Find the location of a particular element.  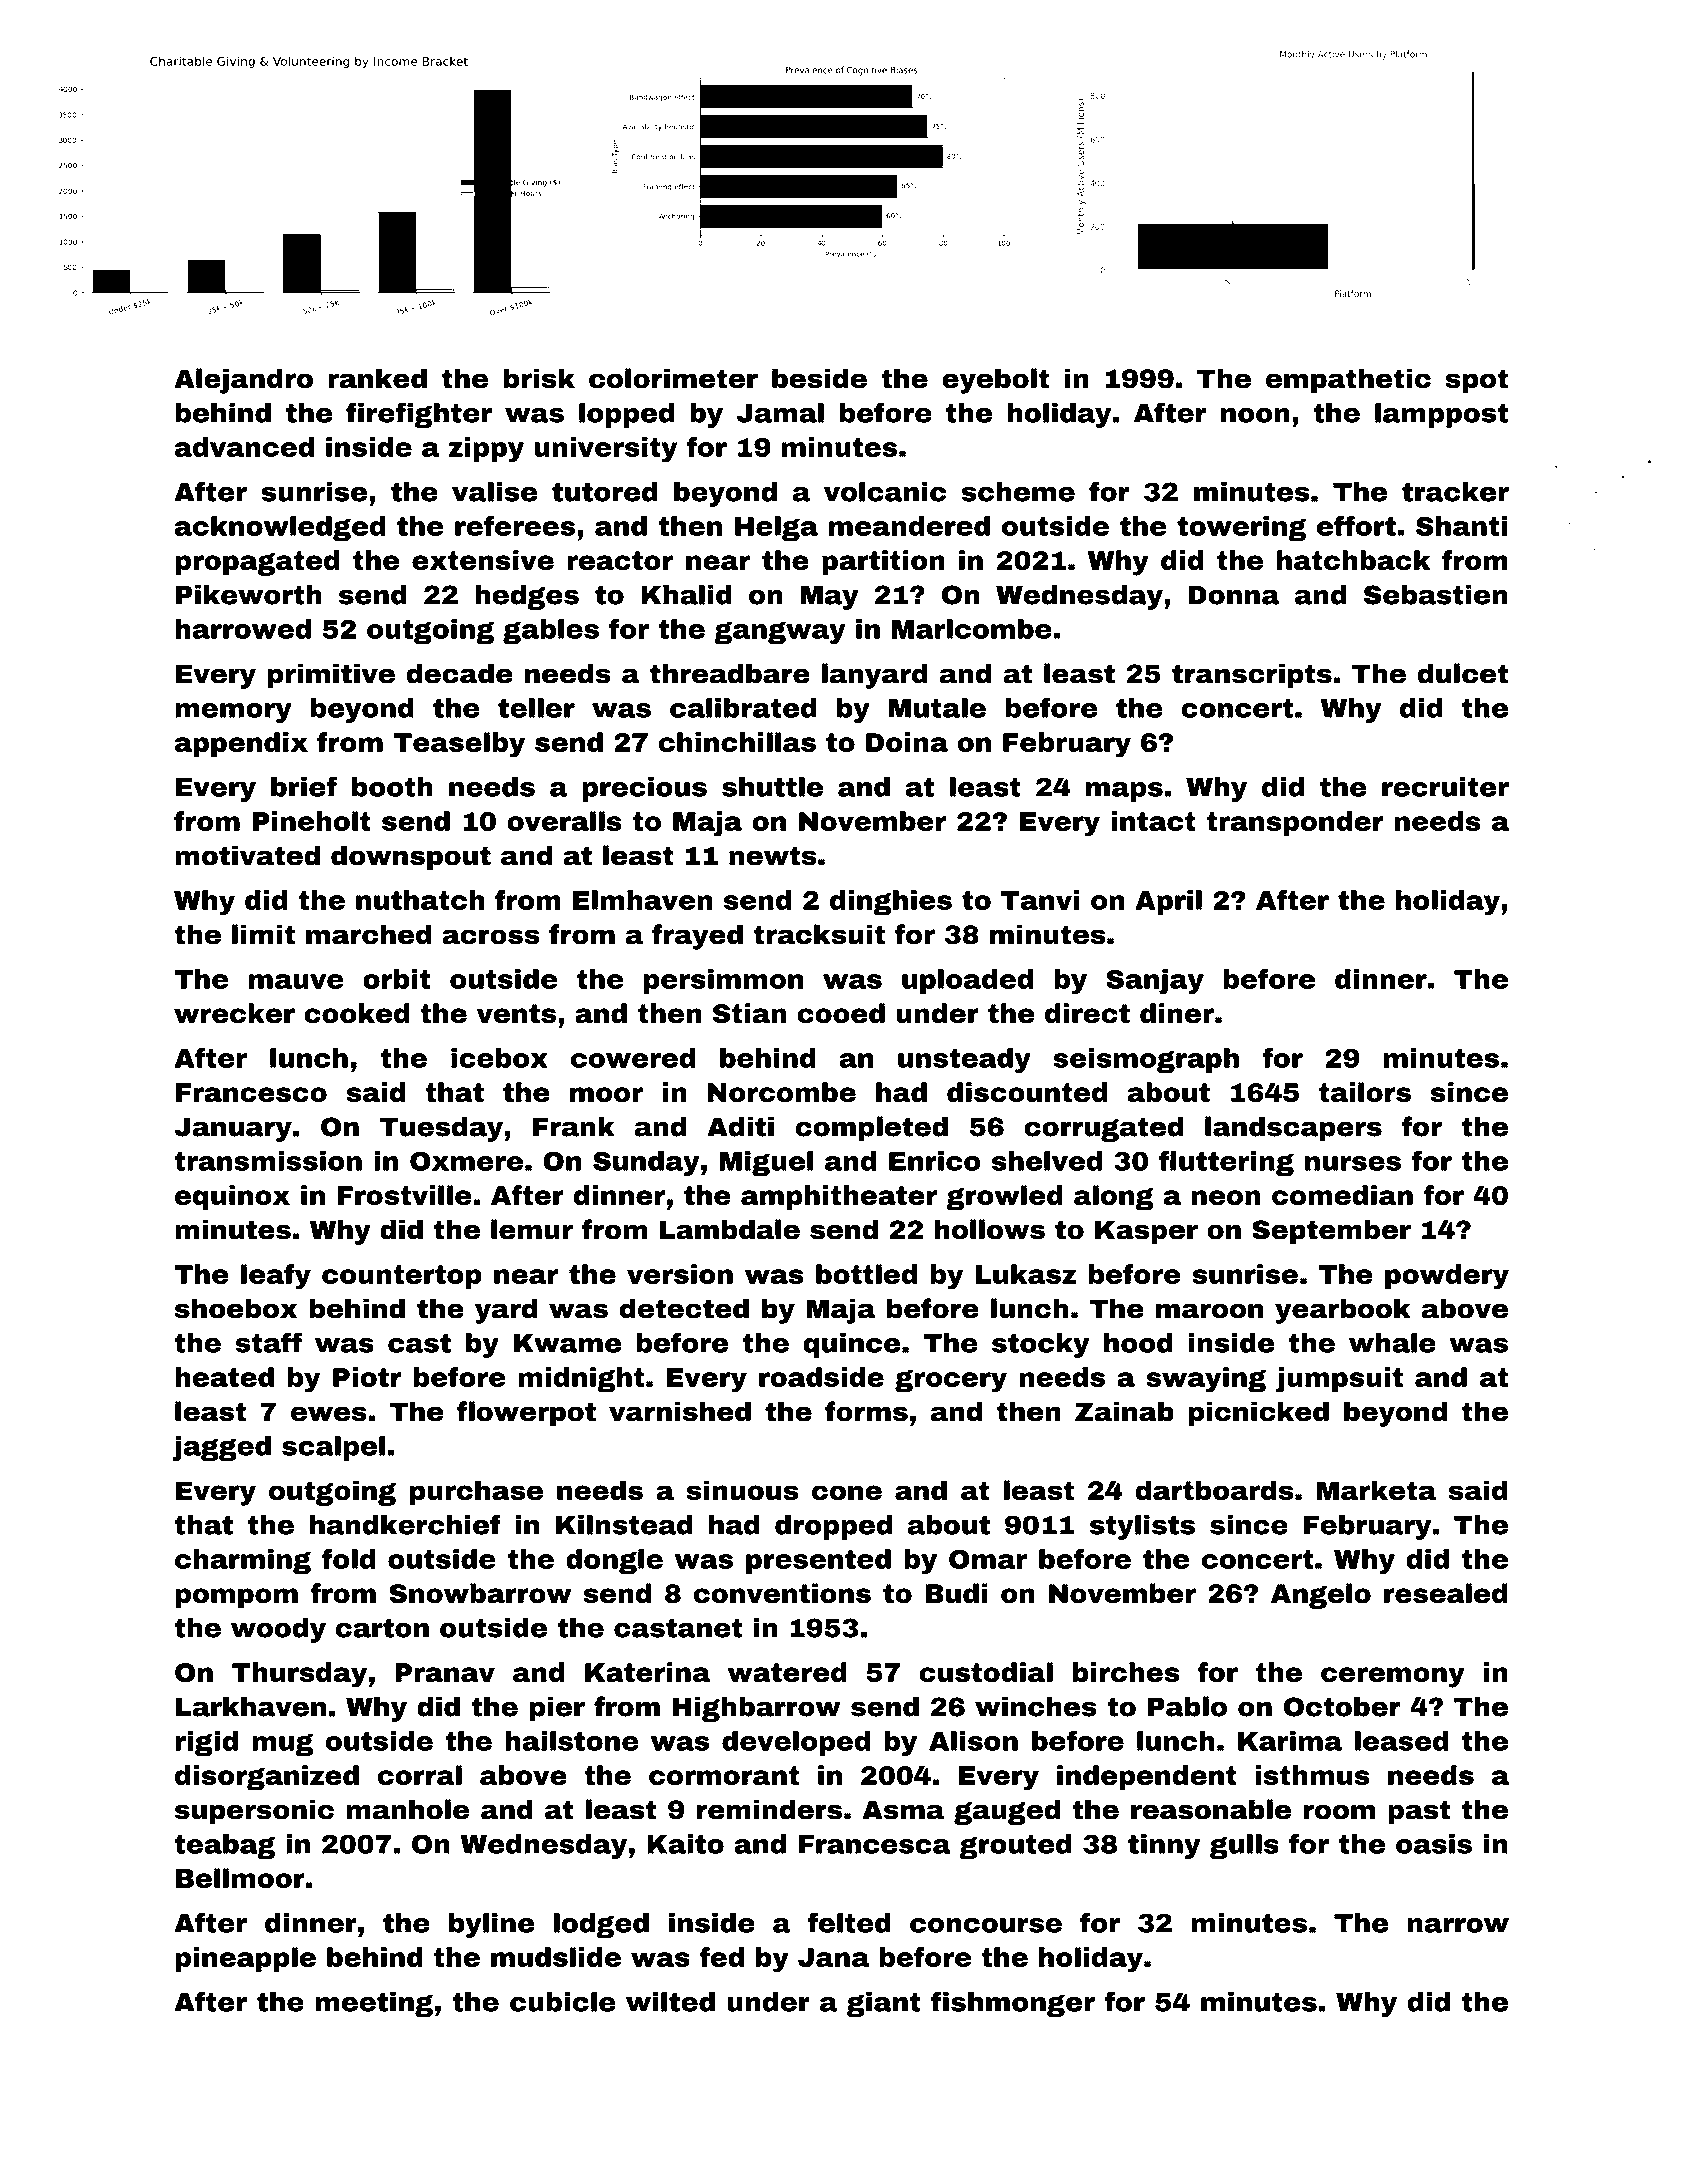

calibrated is located at coordinates (743, 708).
